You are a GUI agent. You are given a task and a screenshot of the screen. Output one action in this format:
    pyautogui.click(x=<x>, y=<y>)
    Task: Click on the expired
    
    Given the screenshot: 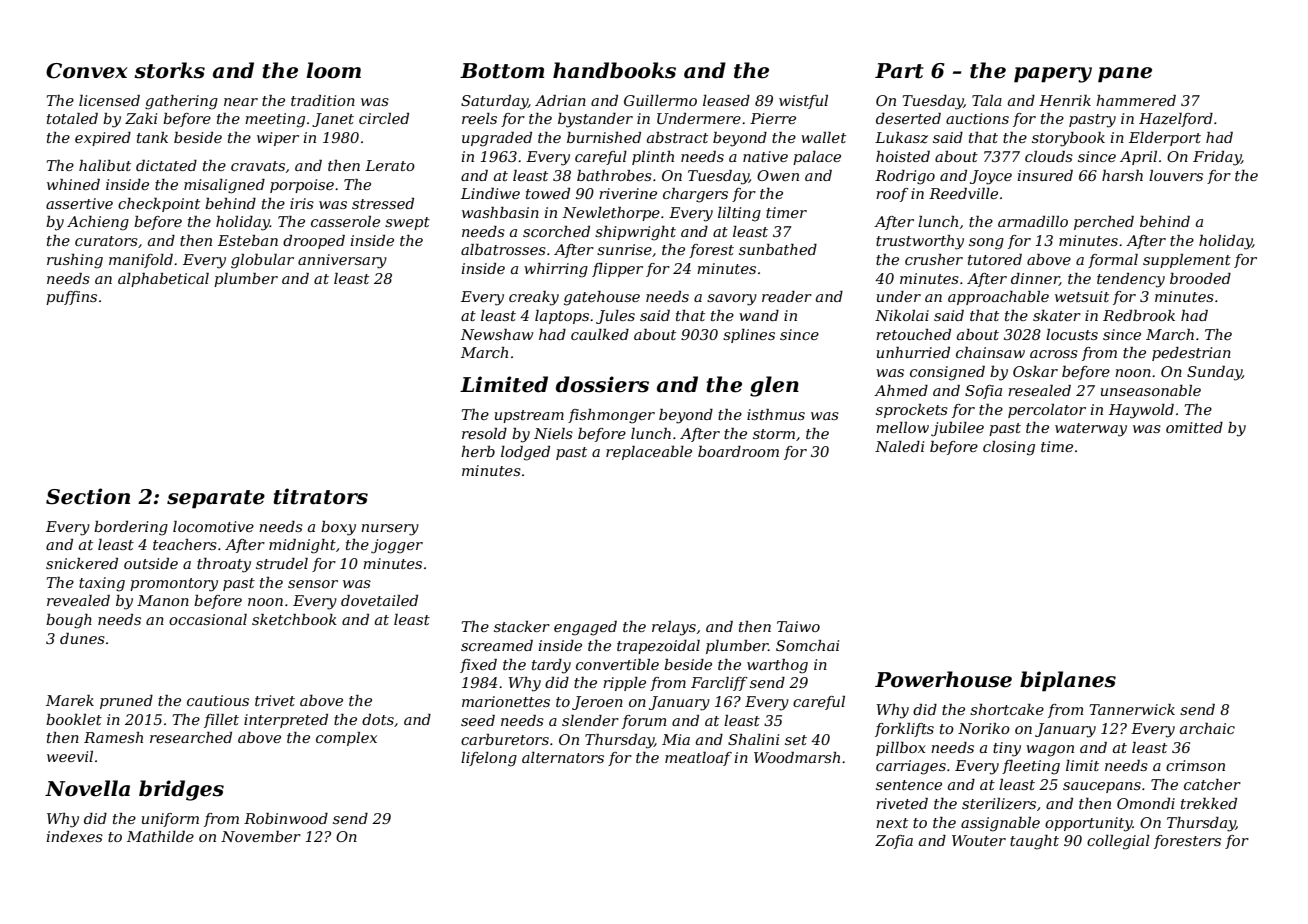 What is the action you would take?
    pyautogui.click(x=103, y=139)
